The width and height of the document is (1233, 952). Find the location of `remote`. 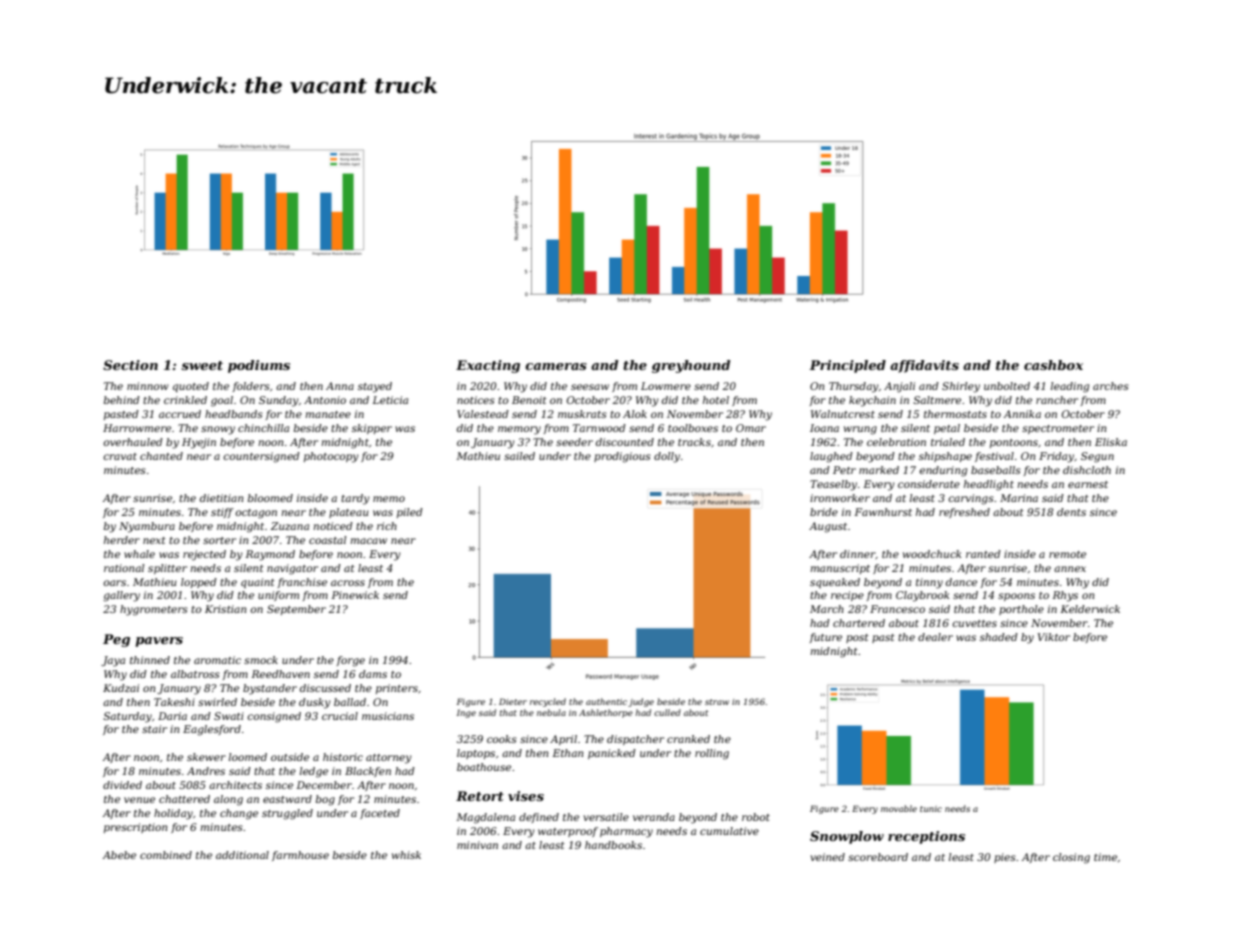

remote is located at coordinates (1067, 554).
